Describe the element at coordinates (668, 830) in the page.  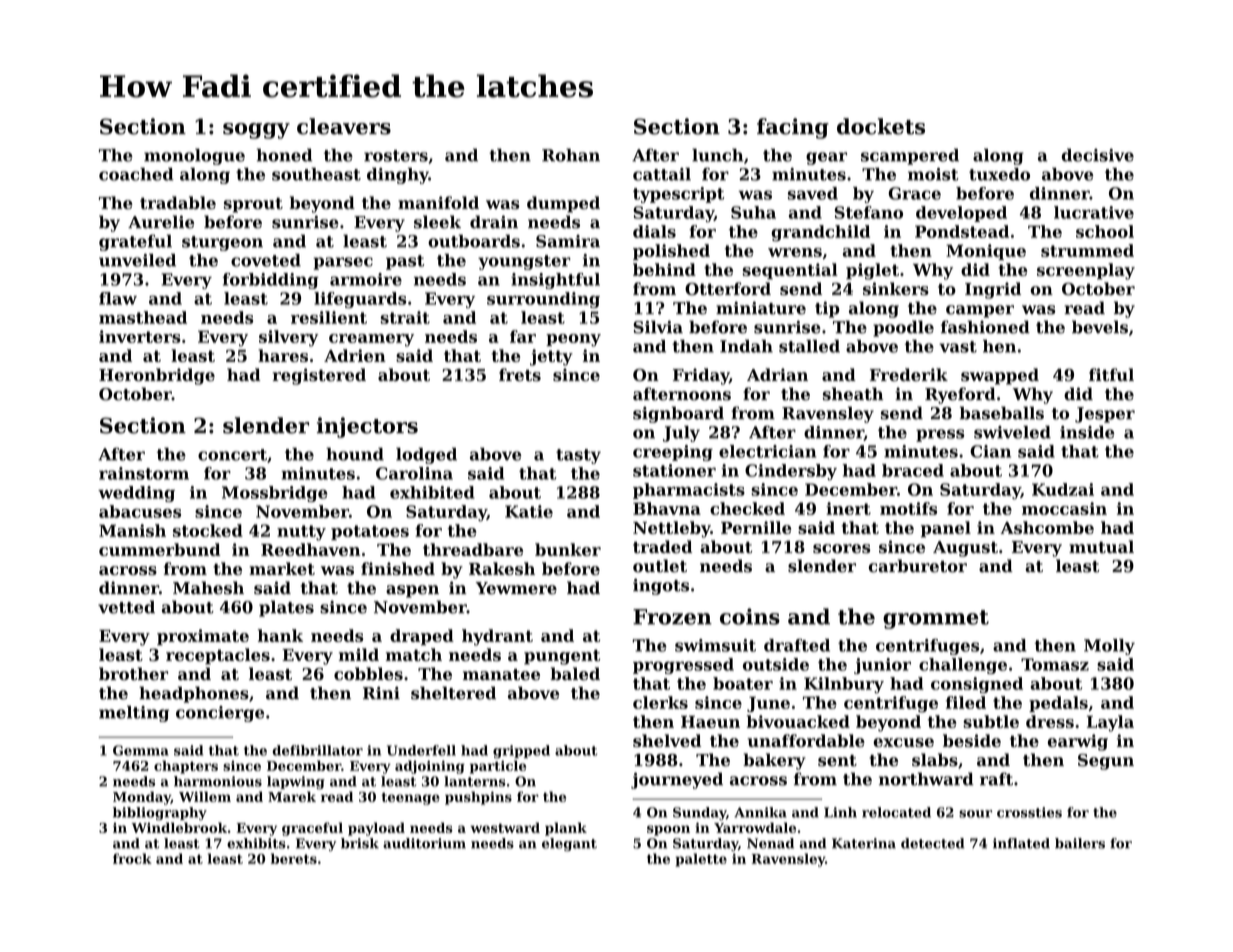
I see `spoon` at that location.
